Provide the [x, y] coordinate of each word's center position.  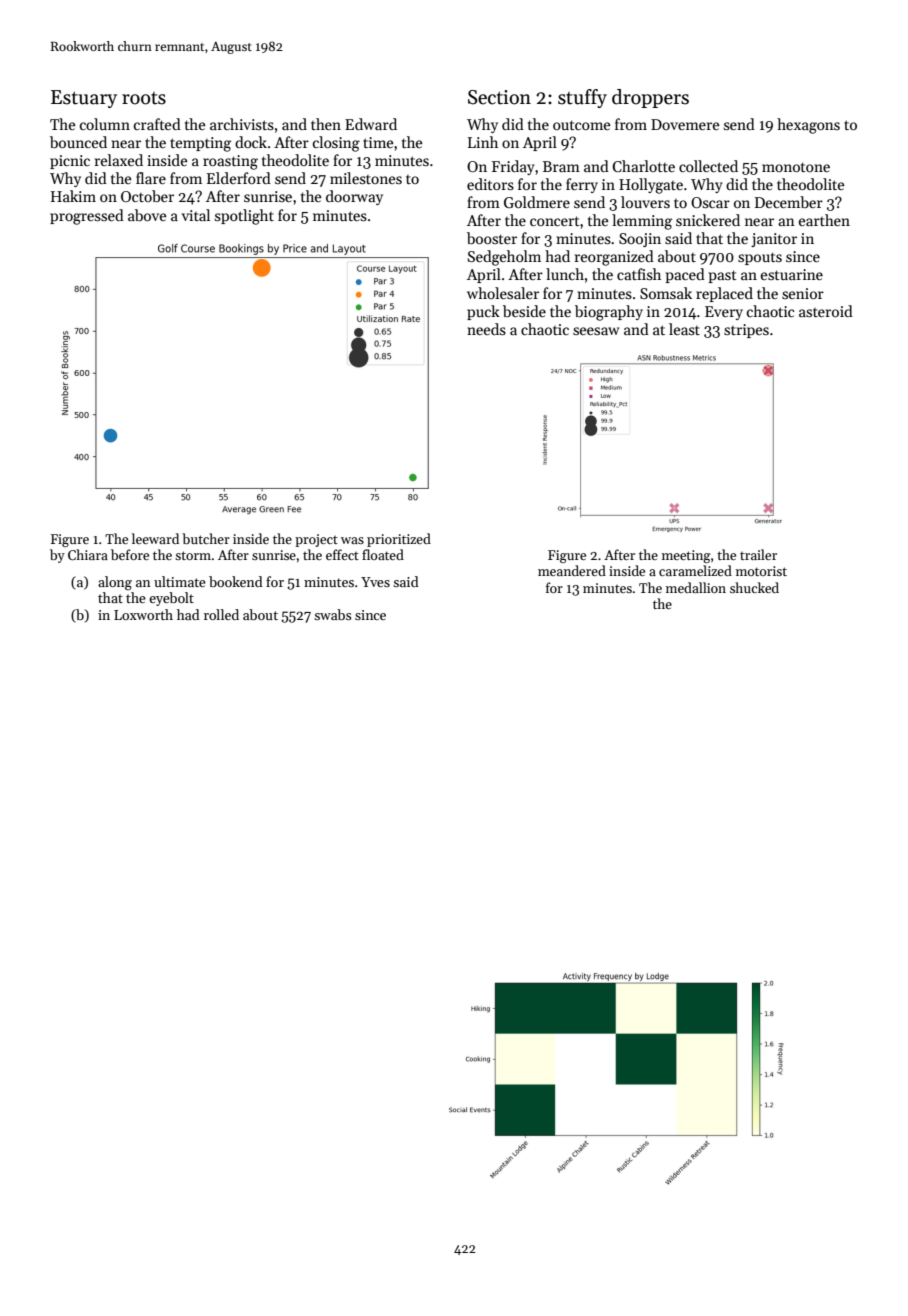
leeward [155, 538]
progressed [87, 217]
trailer [758, 554]
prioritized [399, 540]
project [316, 540]
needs [486, 329]
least [684, 329]
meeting [686, 556]
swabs [333, 614]
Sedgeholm [504, 258]
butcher [206, 538]
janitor [774, 240]
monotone [796, 167]
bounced [78, 142]
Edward [371, 124]
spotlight [244, 217]
